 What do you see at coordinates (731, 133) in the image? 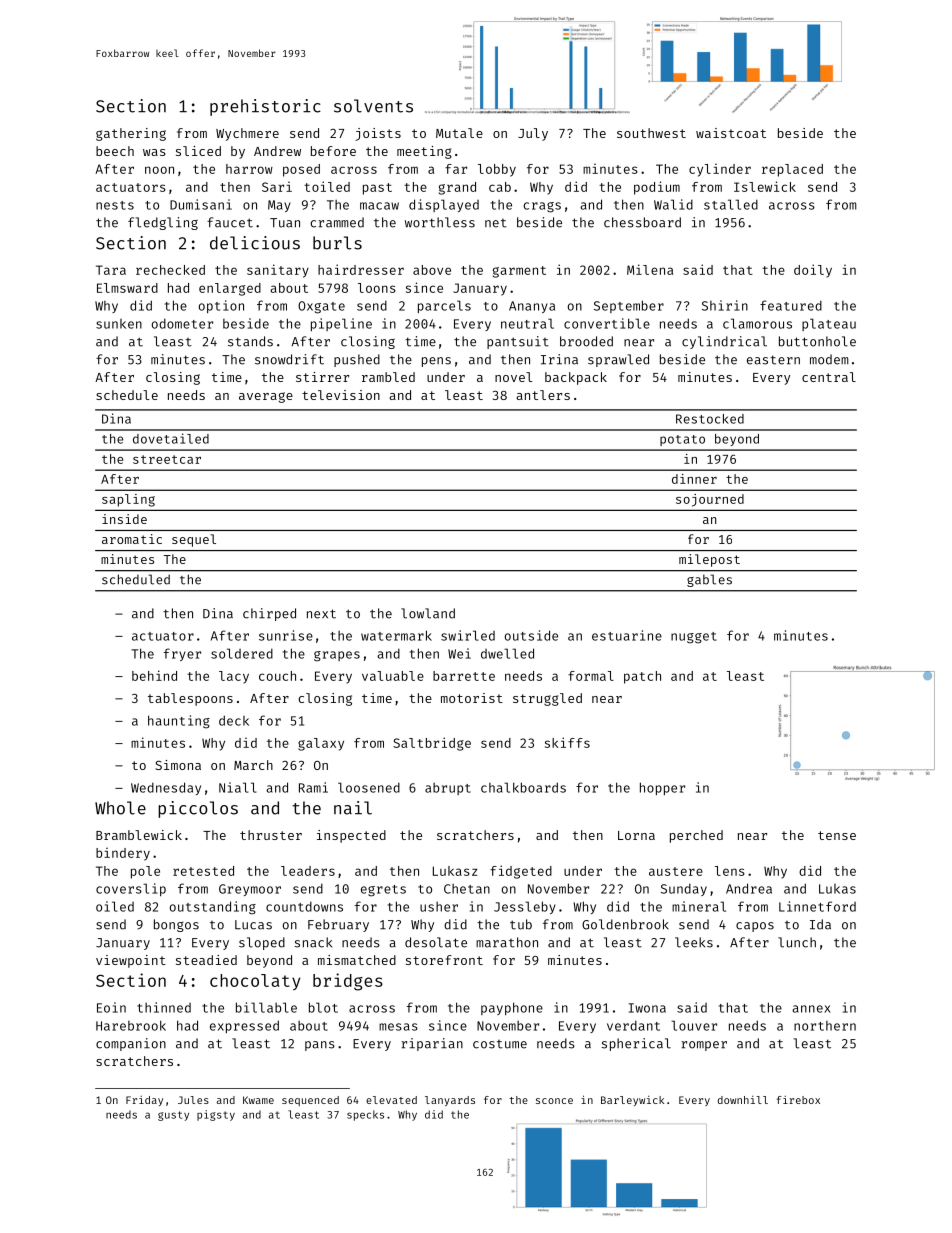
I see `waistcoat` at bounding box center [731, 133].
